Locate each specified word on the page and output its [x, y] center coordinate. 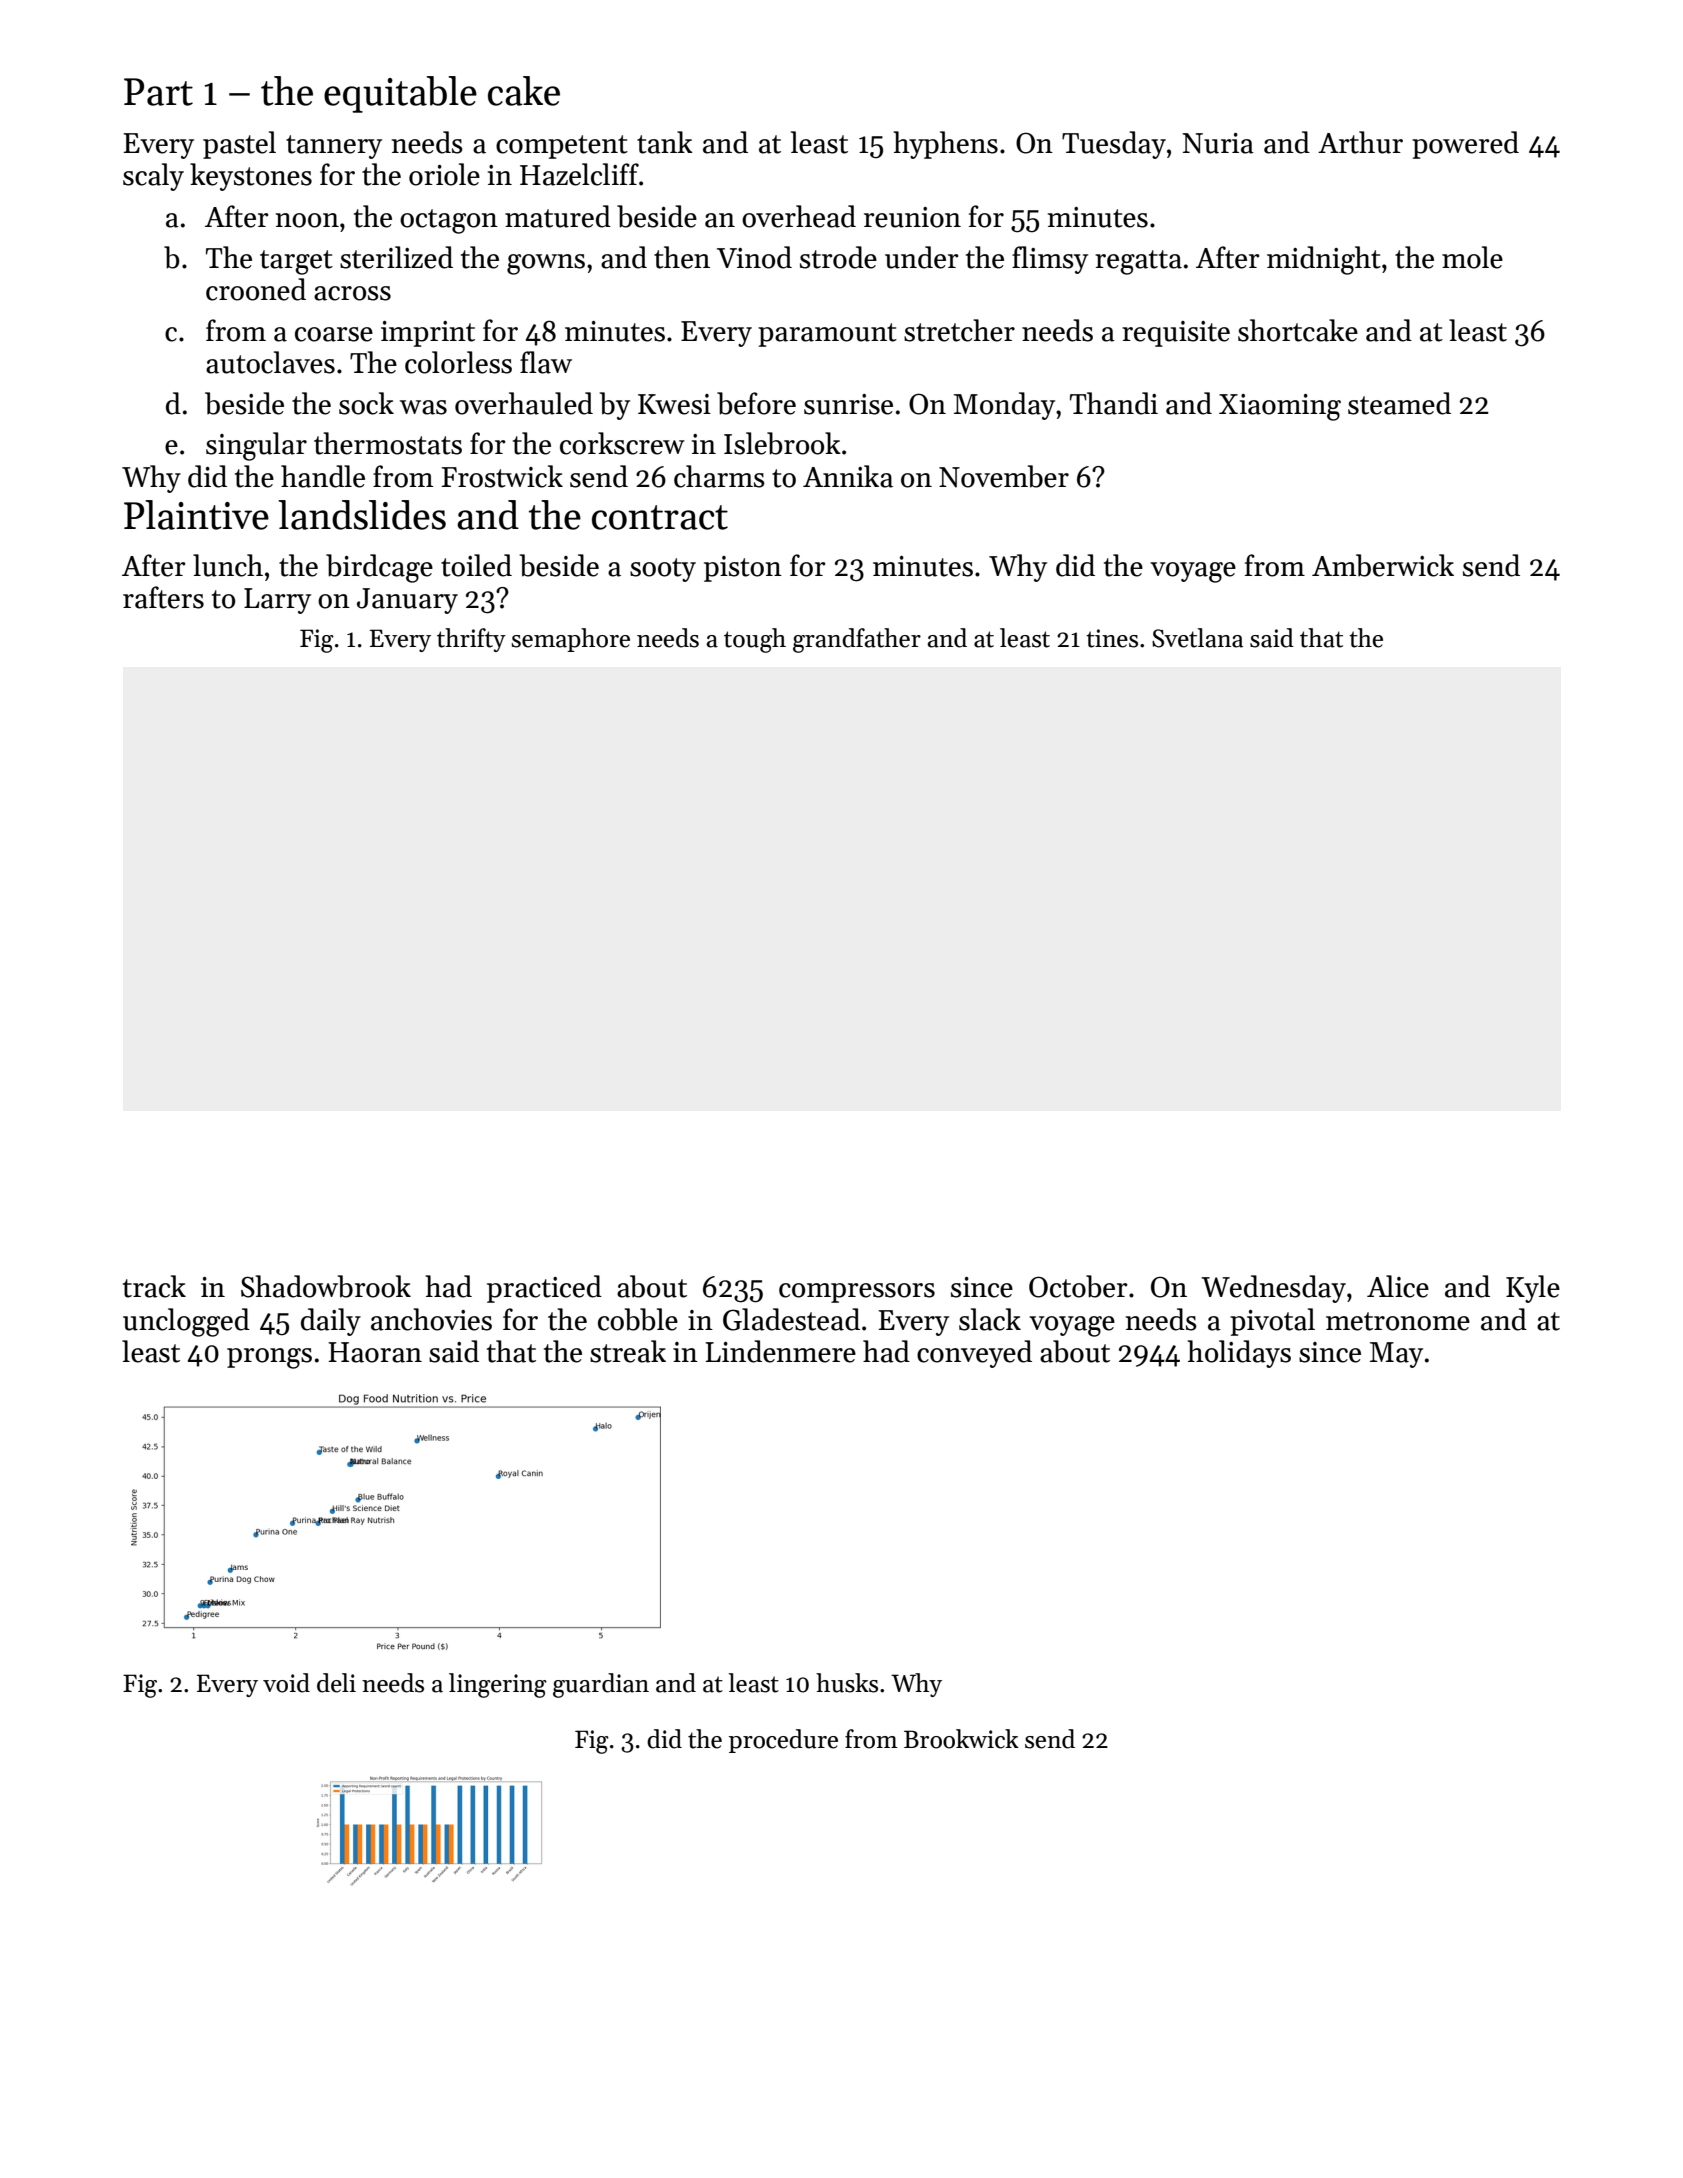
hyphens [945, 145]
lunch [228, 565]
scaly [153, 177]
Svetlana [1197, 638]
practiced [544, 1289]
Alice [1398, 1286]
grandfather [857, 640]
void [286, 1683]
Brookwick [961, 1739]
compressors [857, 1293]
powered [1465, 145]
